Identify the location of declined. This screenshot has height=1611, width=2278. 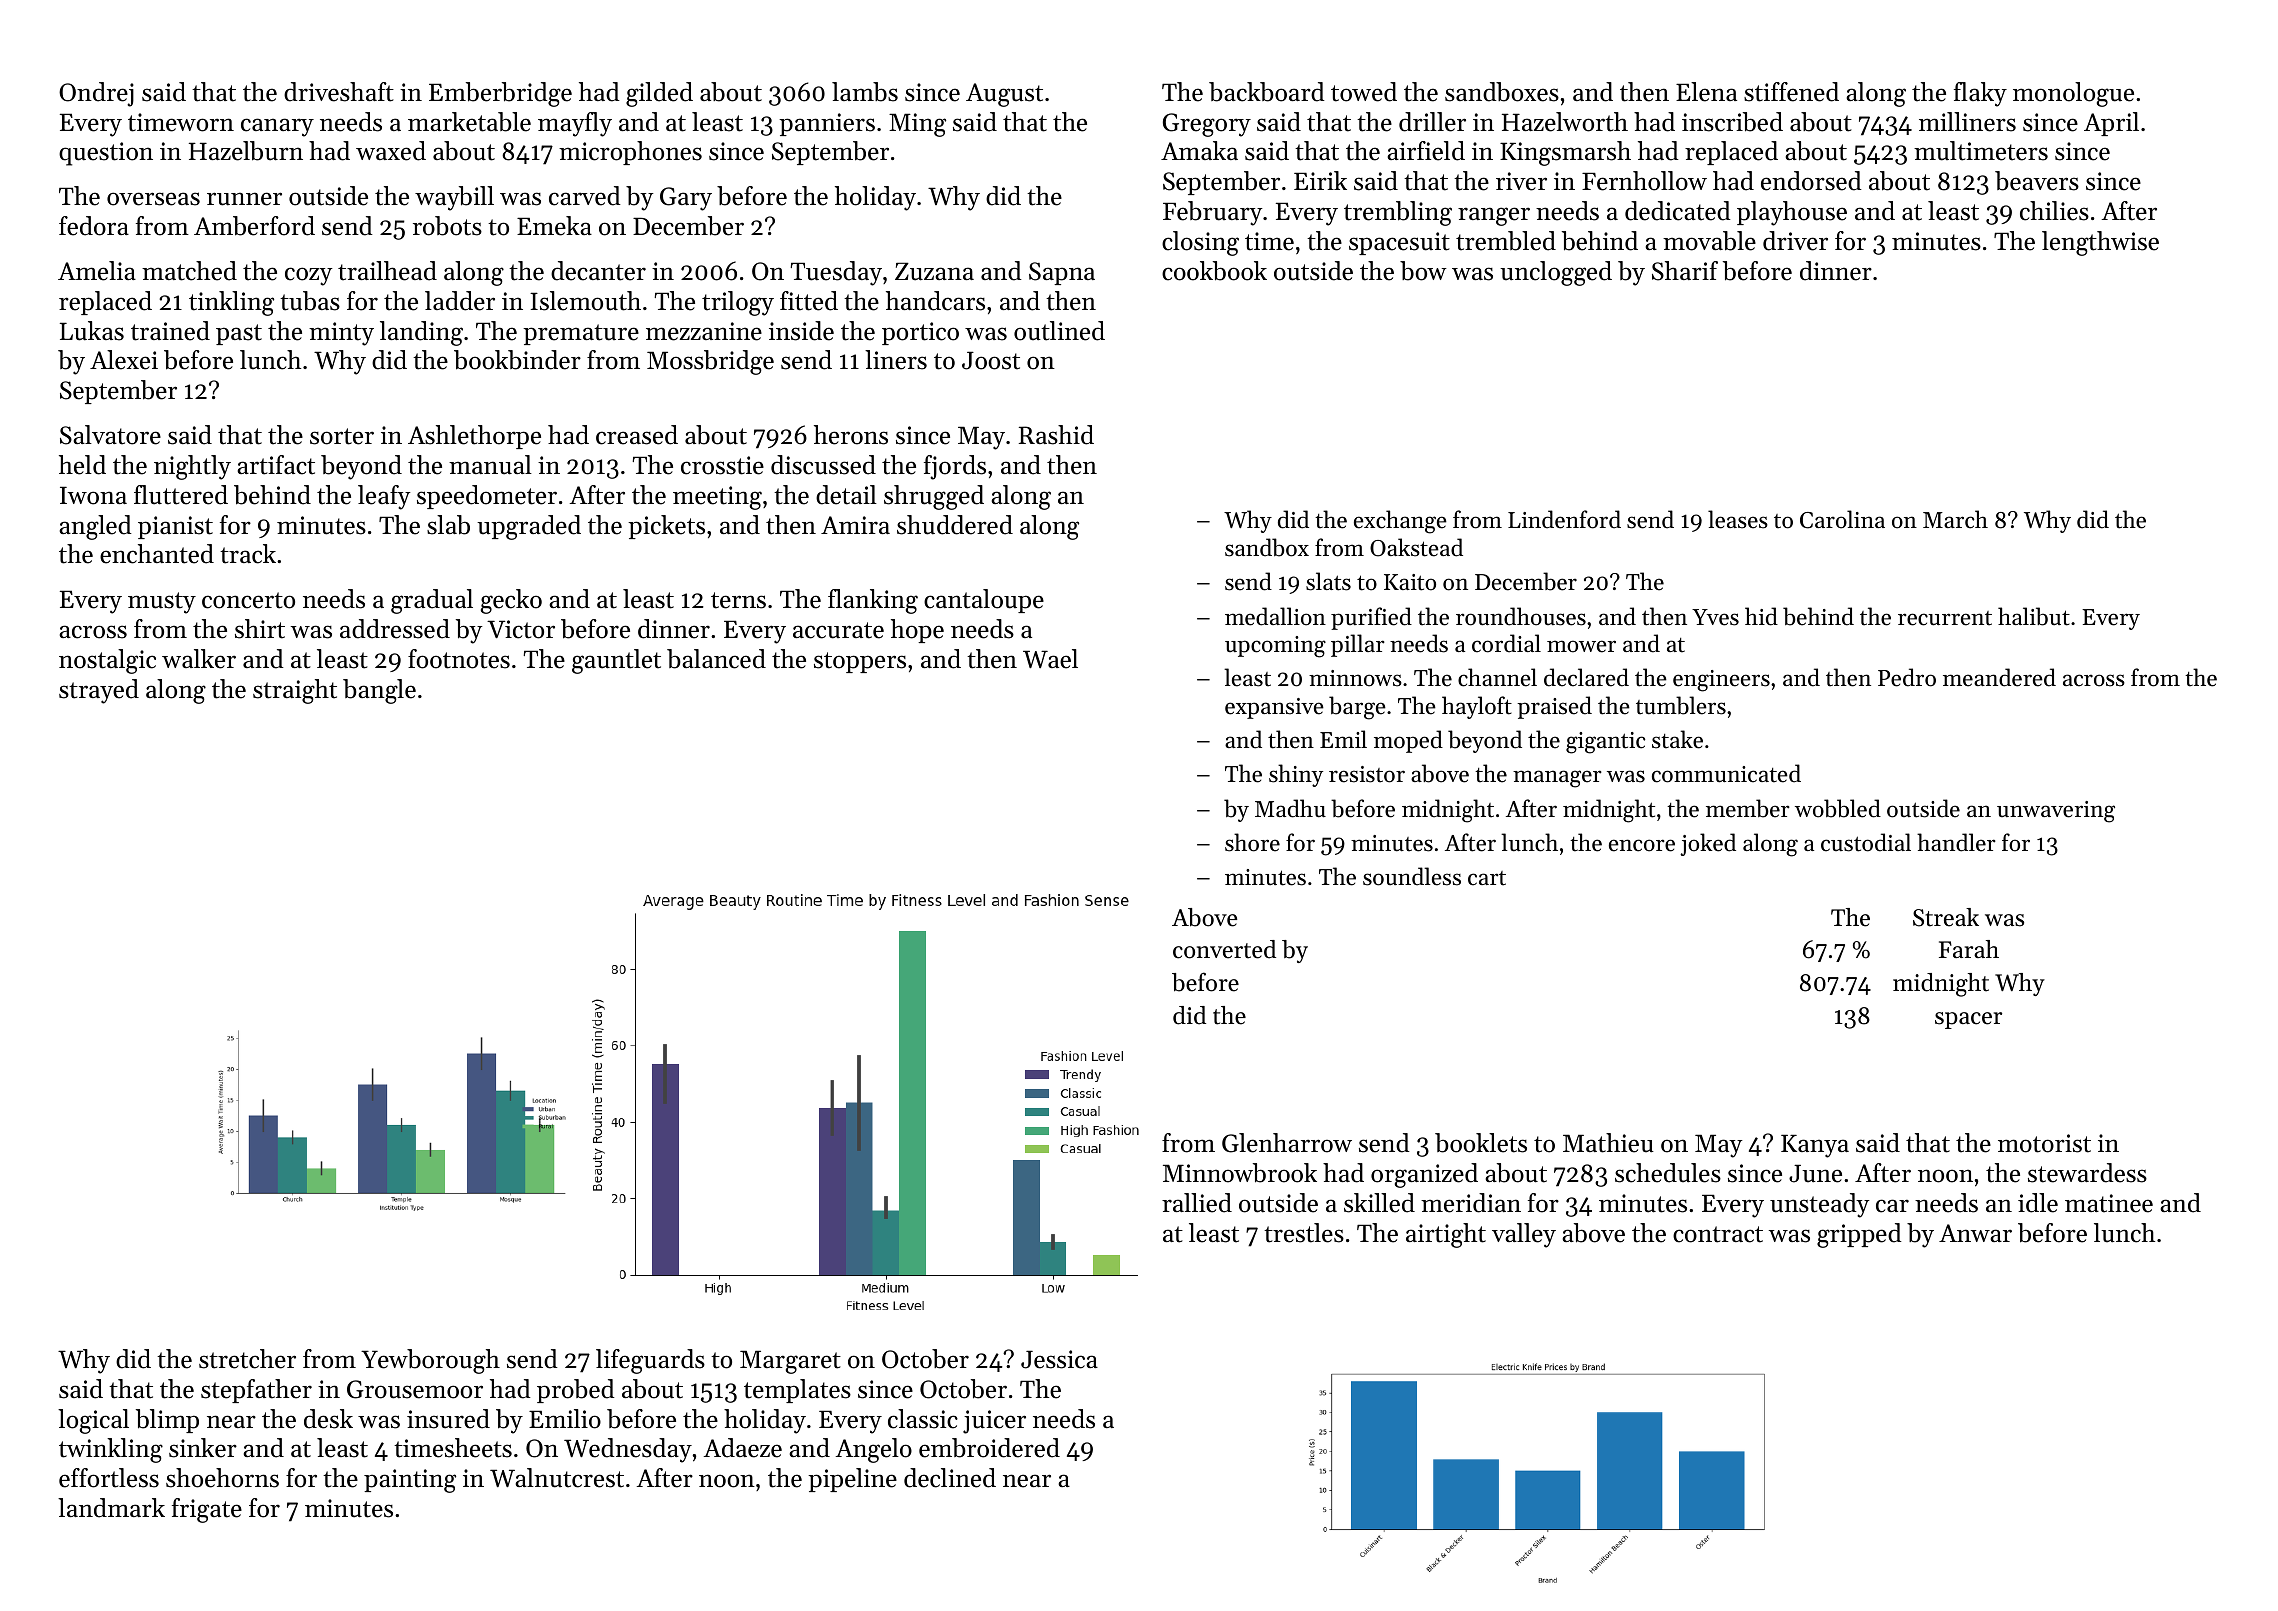
(950, 1478).
